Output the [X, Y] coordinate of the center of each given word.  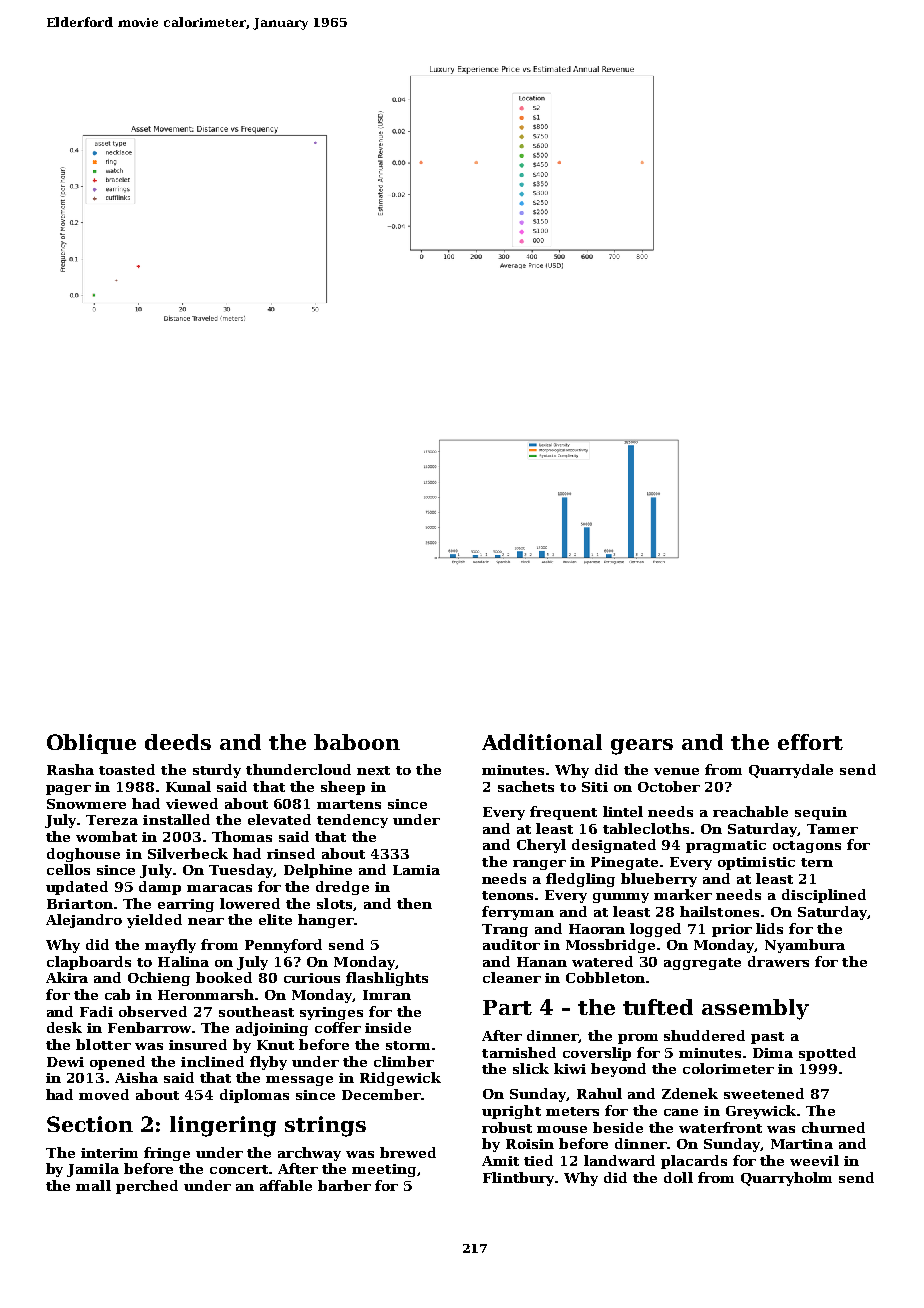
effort [810, 742]
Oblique [91, 744]
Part [507, 1007]
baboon [357, 742]
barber [344, 1185]
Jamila [93, 1170]
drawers [778, 961]
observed [153, 1011]
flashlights [387, 979]
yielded [154, 921]
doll [678, 1177]
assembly [755, 1009]
